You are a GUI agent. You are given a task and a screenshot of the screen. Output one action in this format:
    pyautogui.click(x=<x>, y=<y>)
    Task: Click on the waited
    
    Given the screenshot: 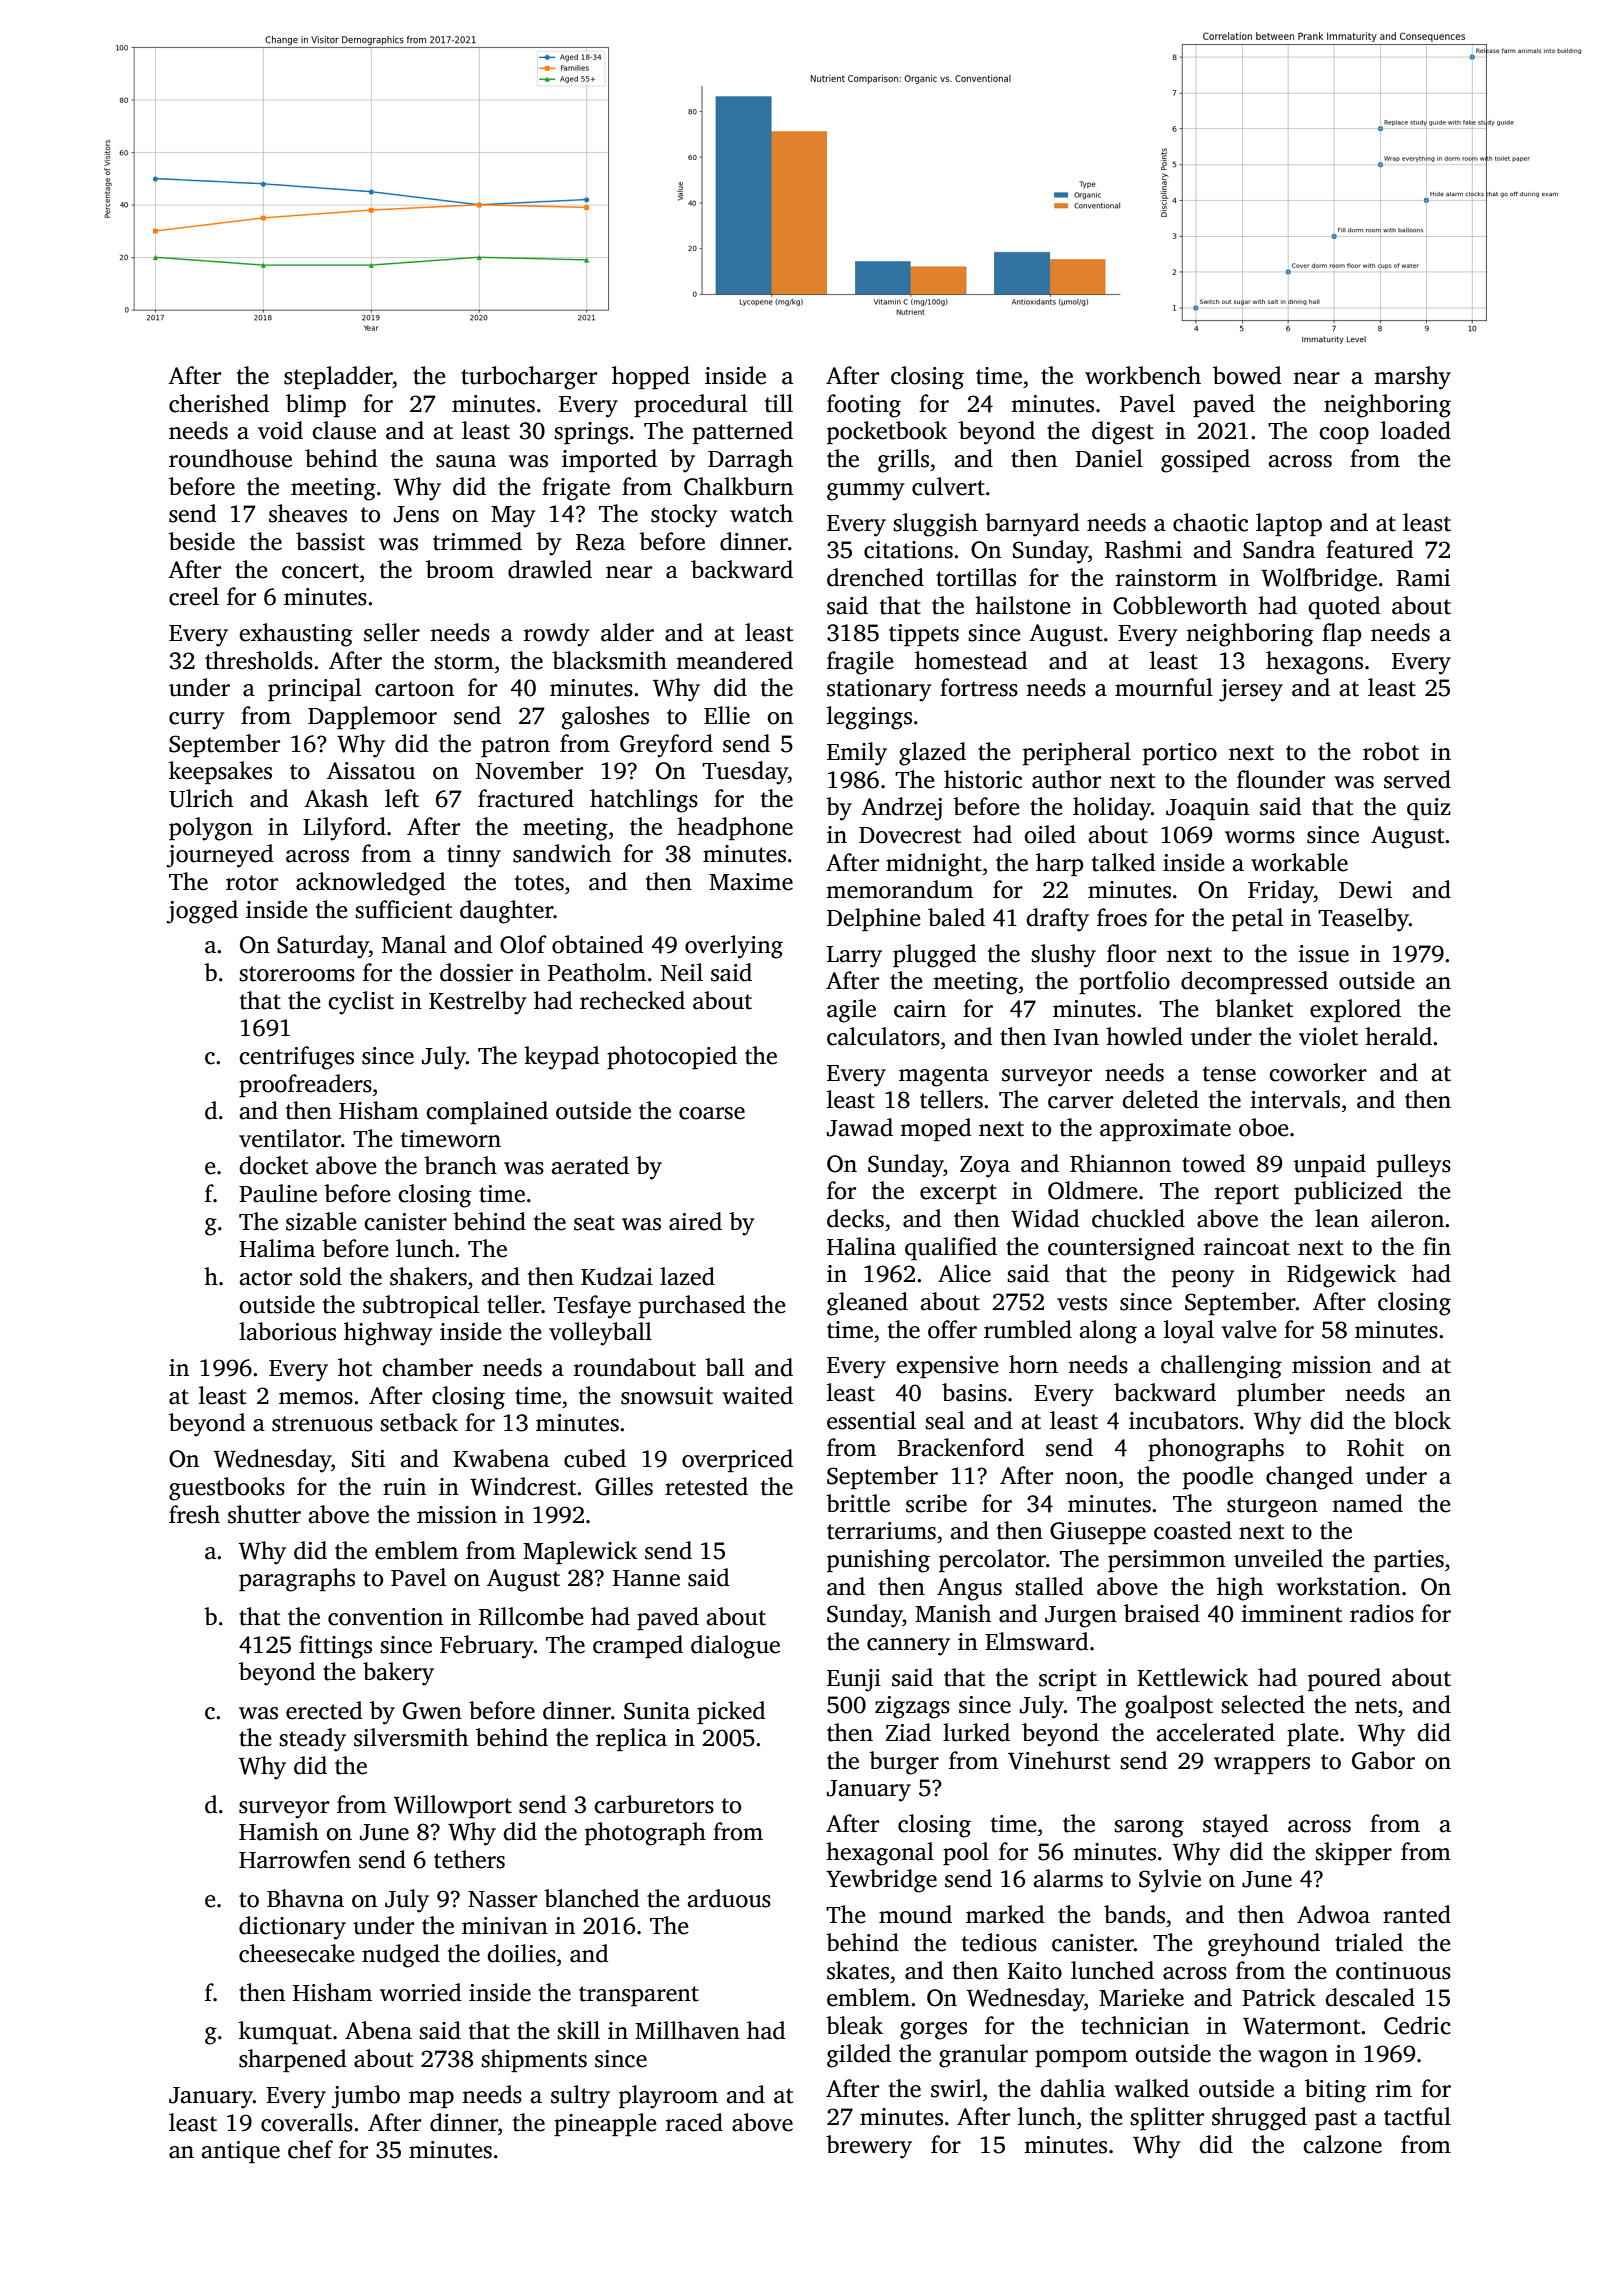 What is the action you would take?
    pyautogui.click(x=757, y=1395)
